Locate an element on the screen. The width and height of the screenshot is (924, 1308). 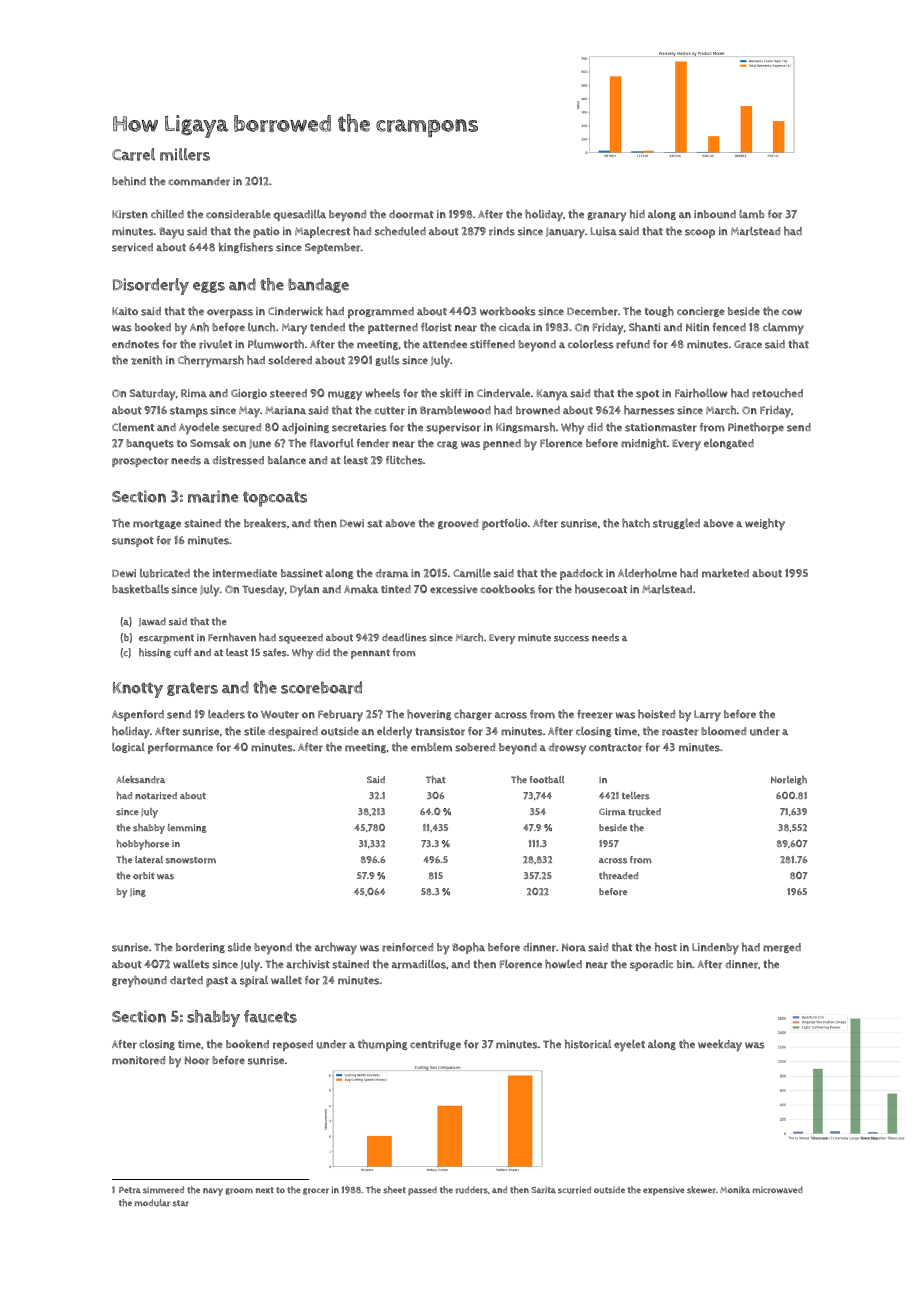
simmered is located at coordinates (163, 1190).
